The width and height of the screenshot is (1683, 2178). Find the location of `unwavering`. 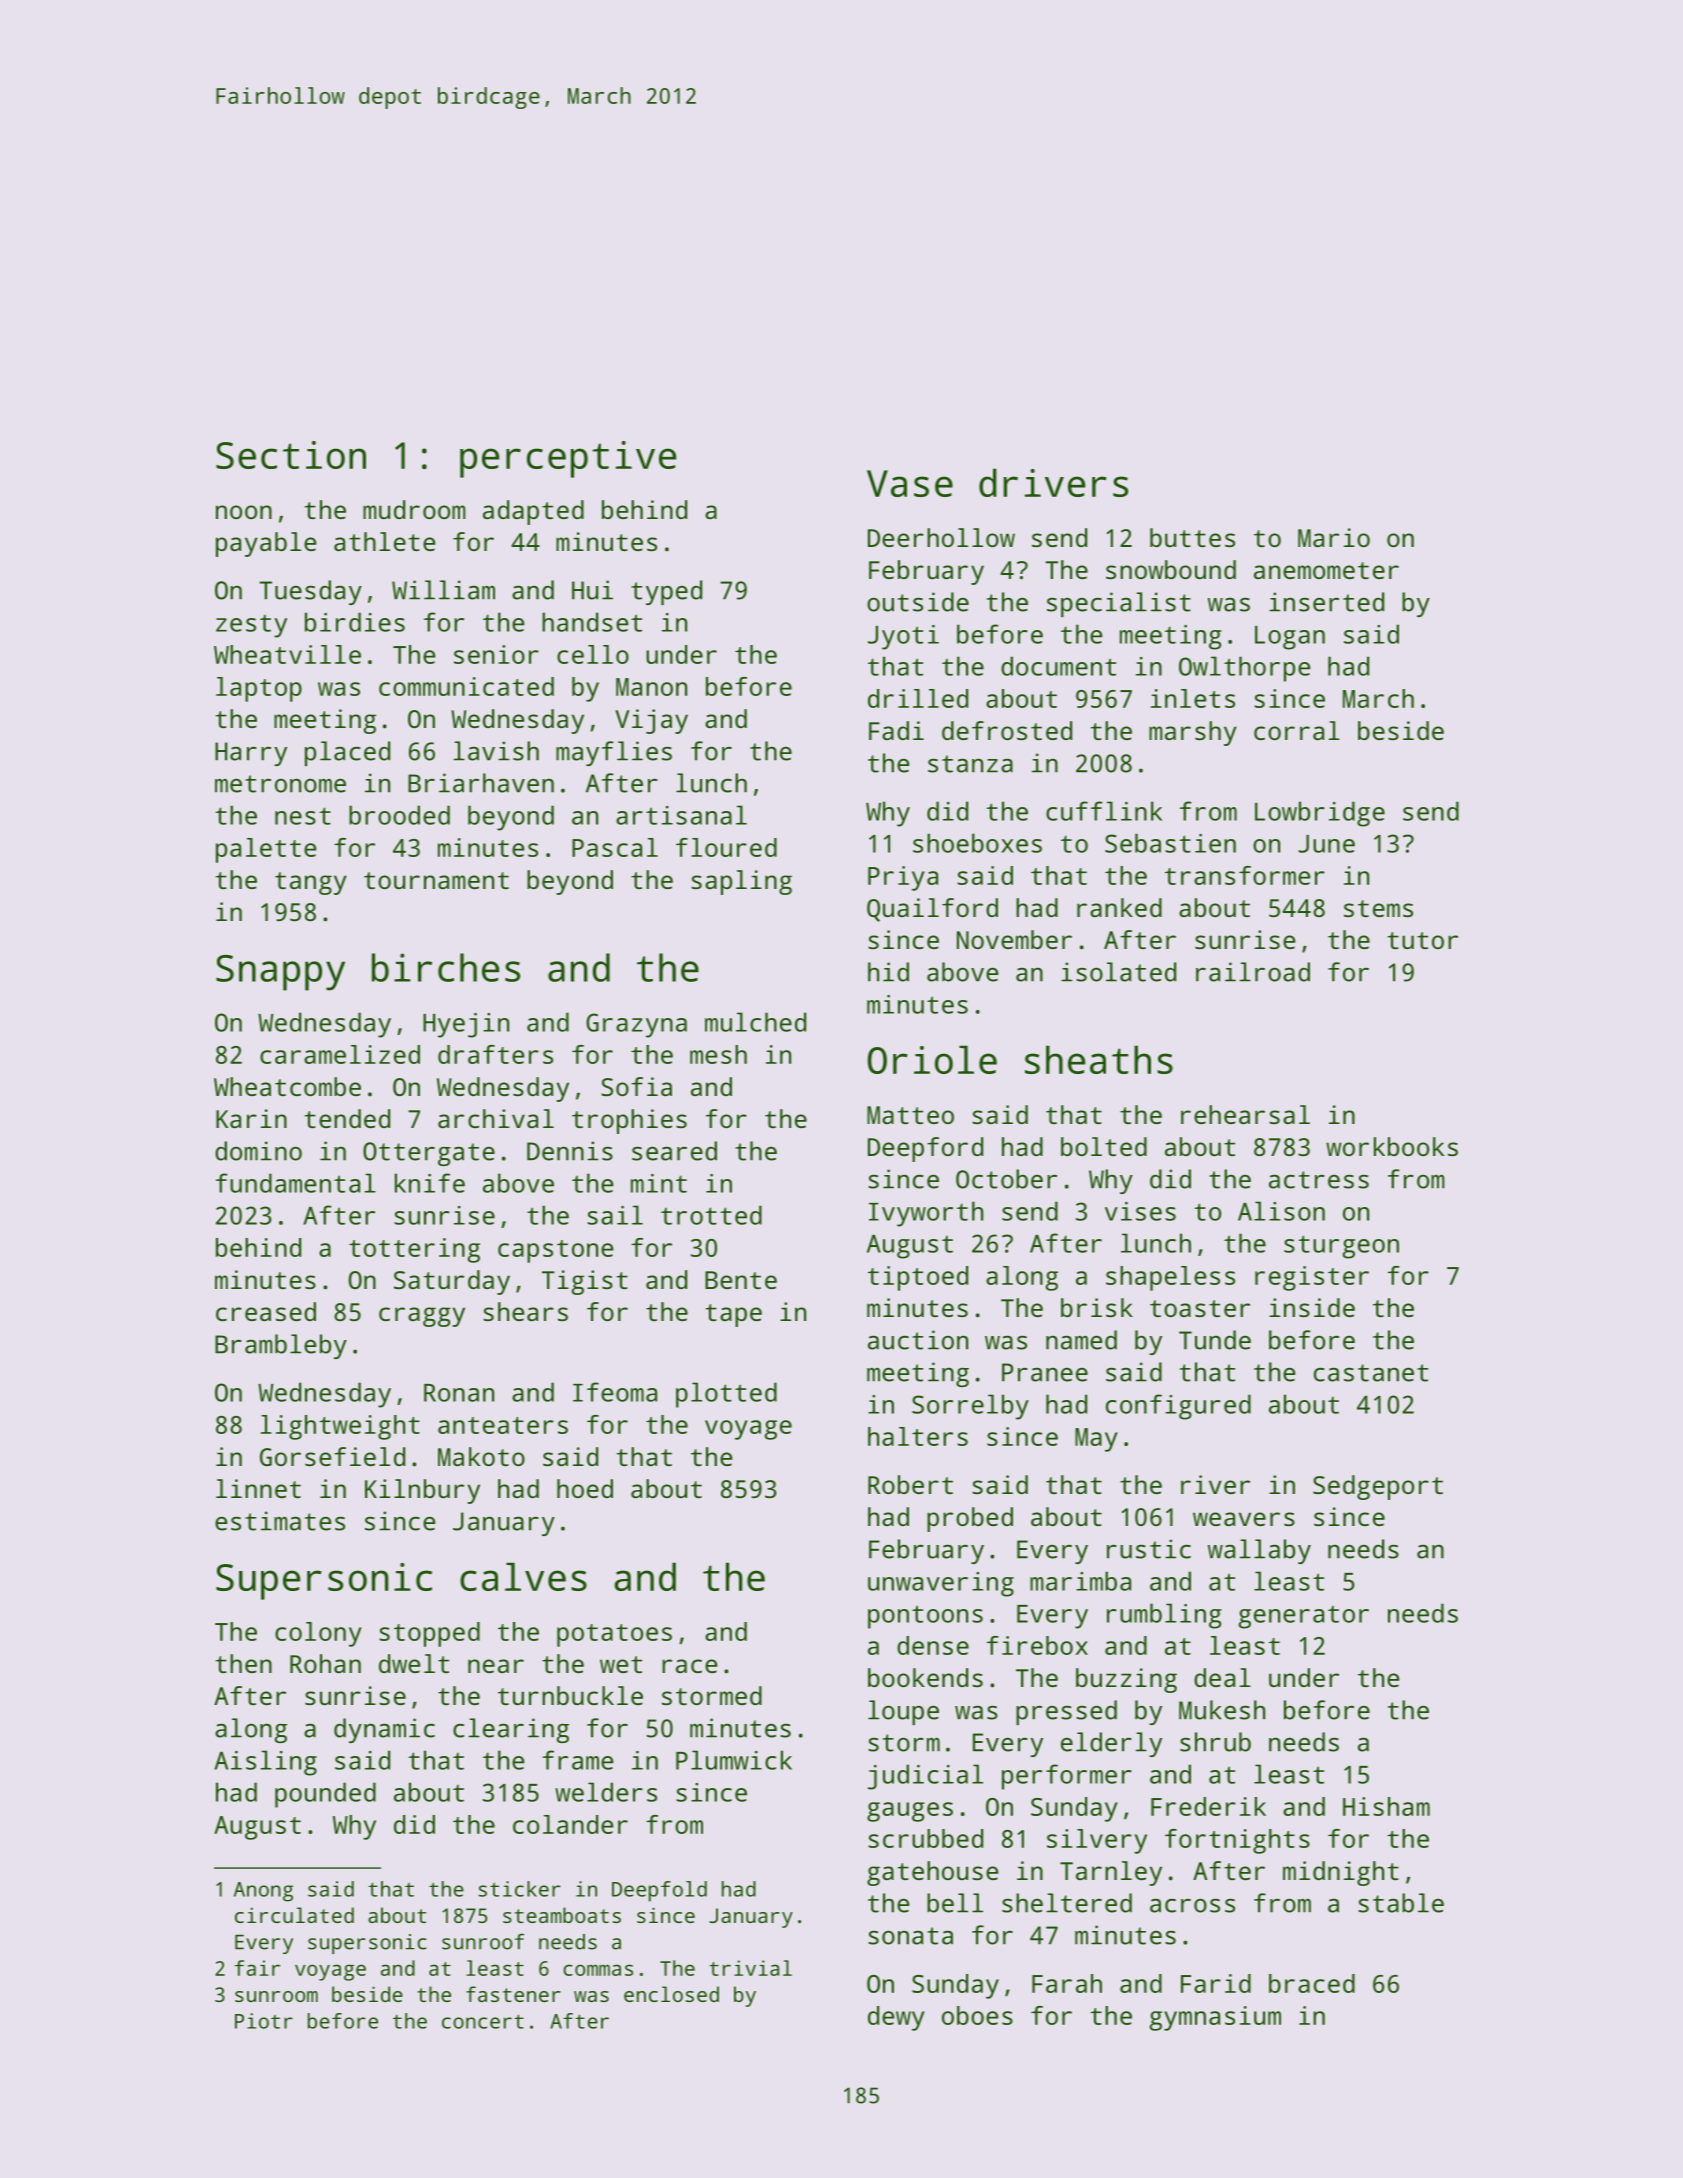

unwavering is located at coordinates (941, 1584).
